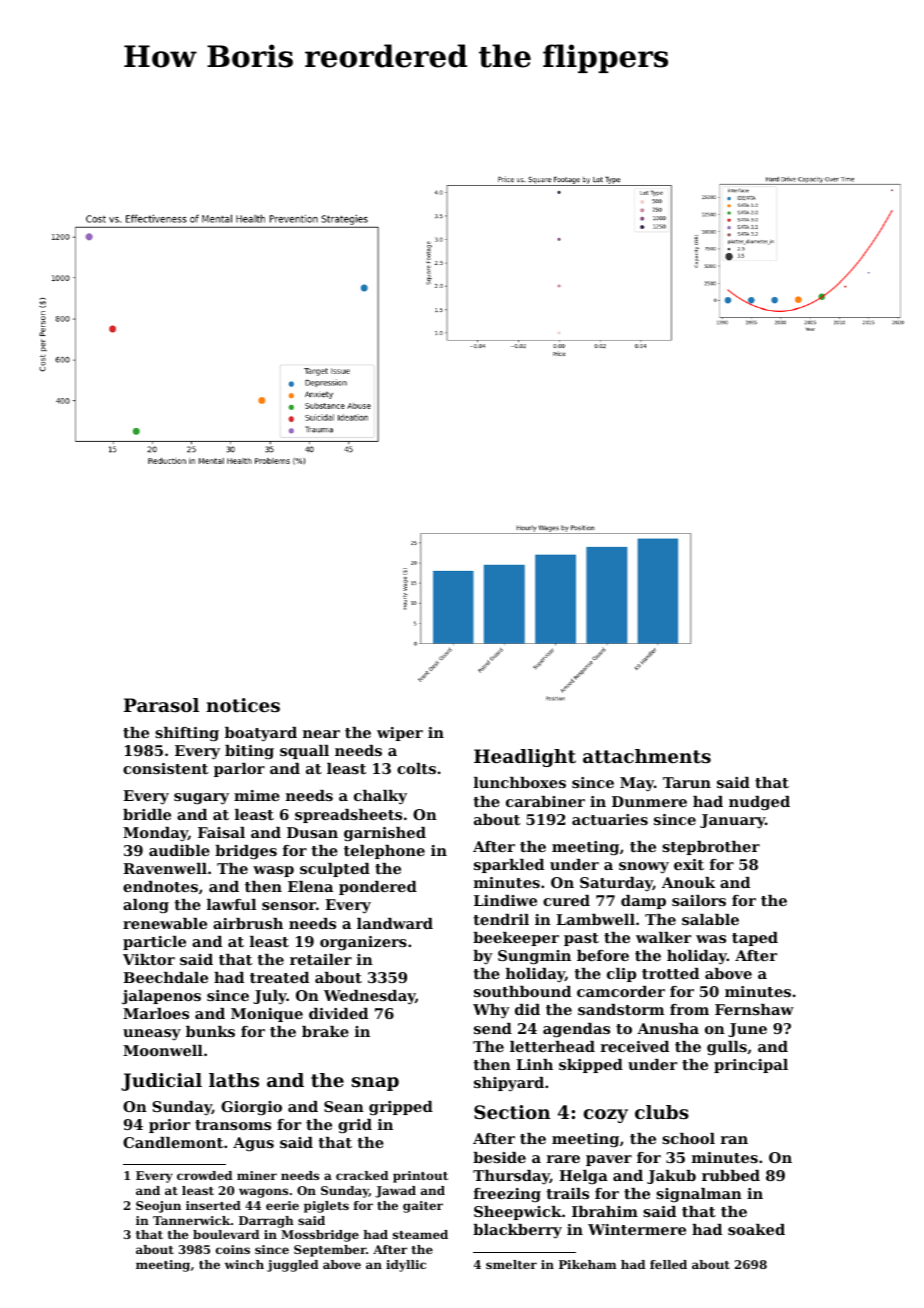  What do you see at coordinates (416, 768) in the screenshot?
I see `colts` at bounding box center [416, 768].
